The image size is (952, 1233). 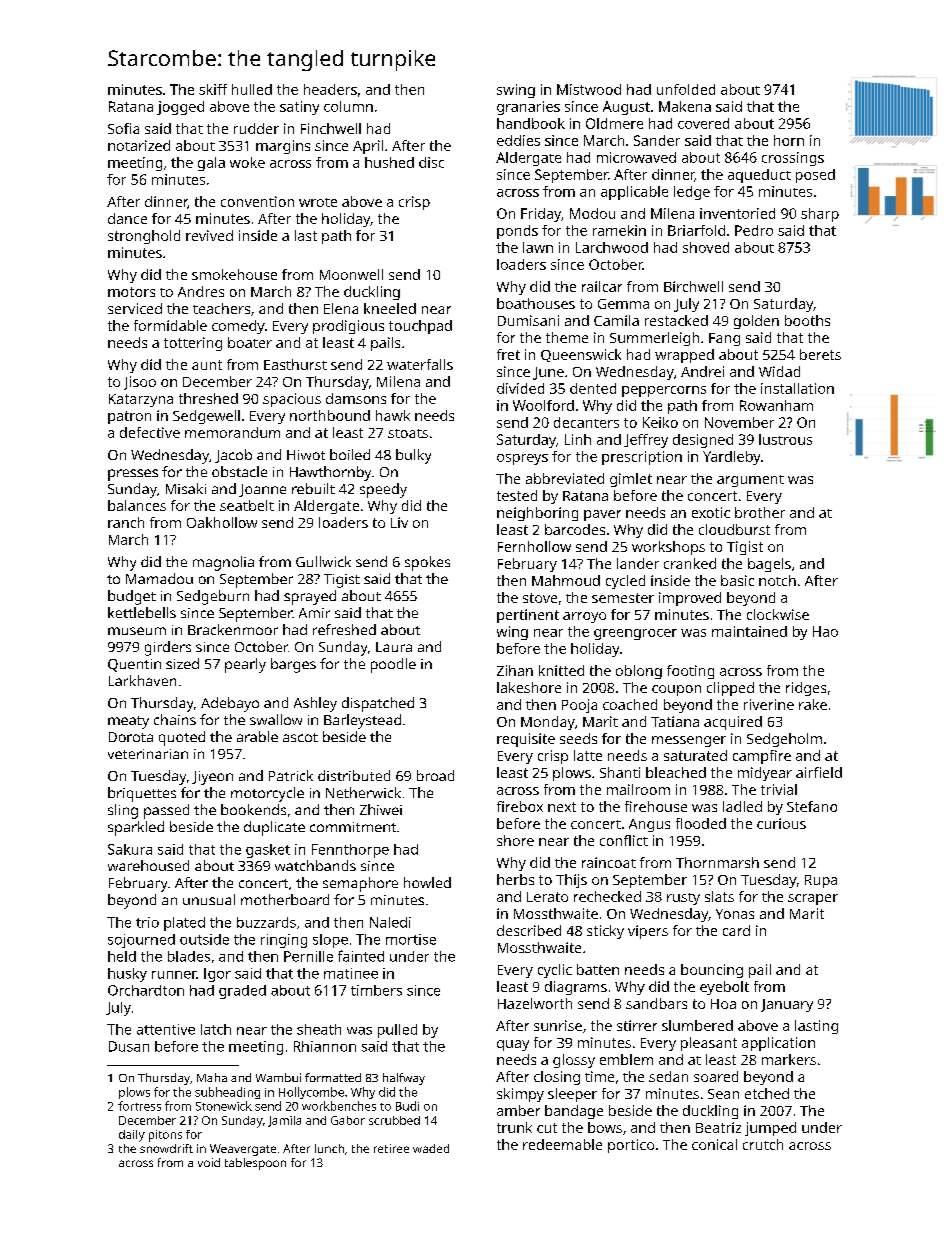 What do you see at coordinates (736, 930) in the page?
I see `card` at bounding box center [736, 930].
